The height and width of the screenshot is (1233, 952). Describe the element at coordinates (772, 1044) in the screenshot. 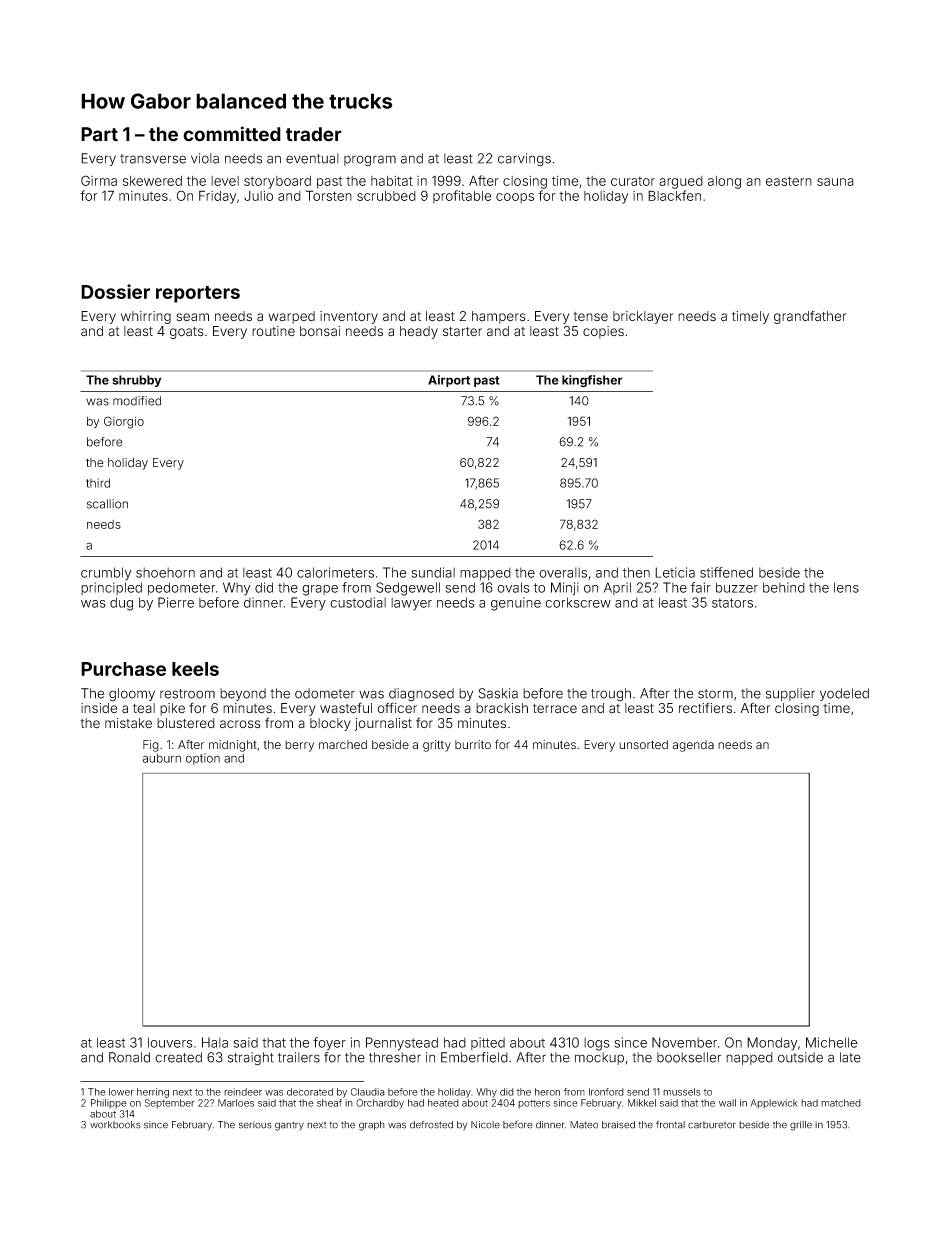

I see `Monday` at that location.
